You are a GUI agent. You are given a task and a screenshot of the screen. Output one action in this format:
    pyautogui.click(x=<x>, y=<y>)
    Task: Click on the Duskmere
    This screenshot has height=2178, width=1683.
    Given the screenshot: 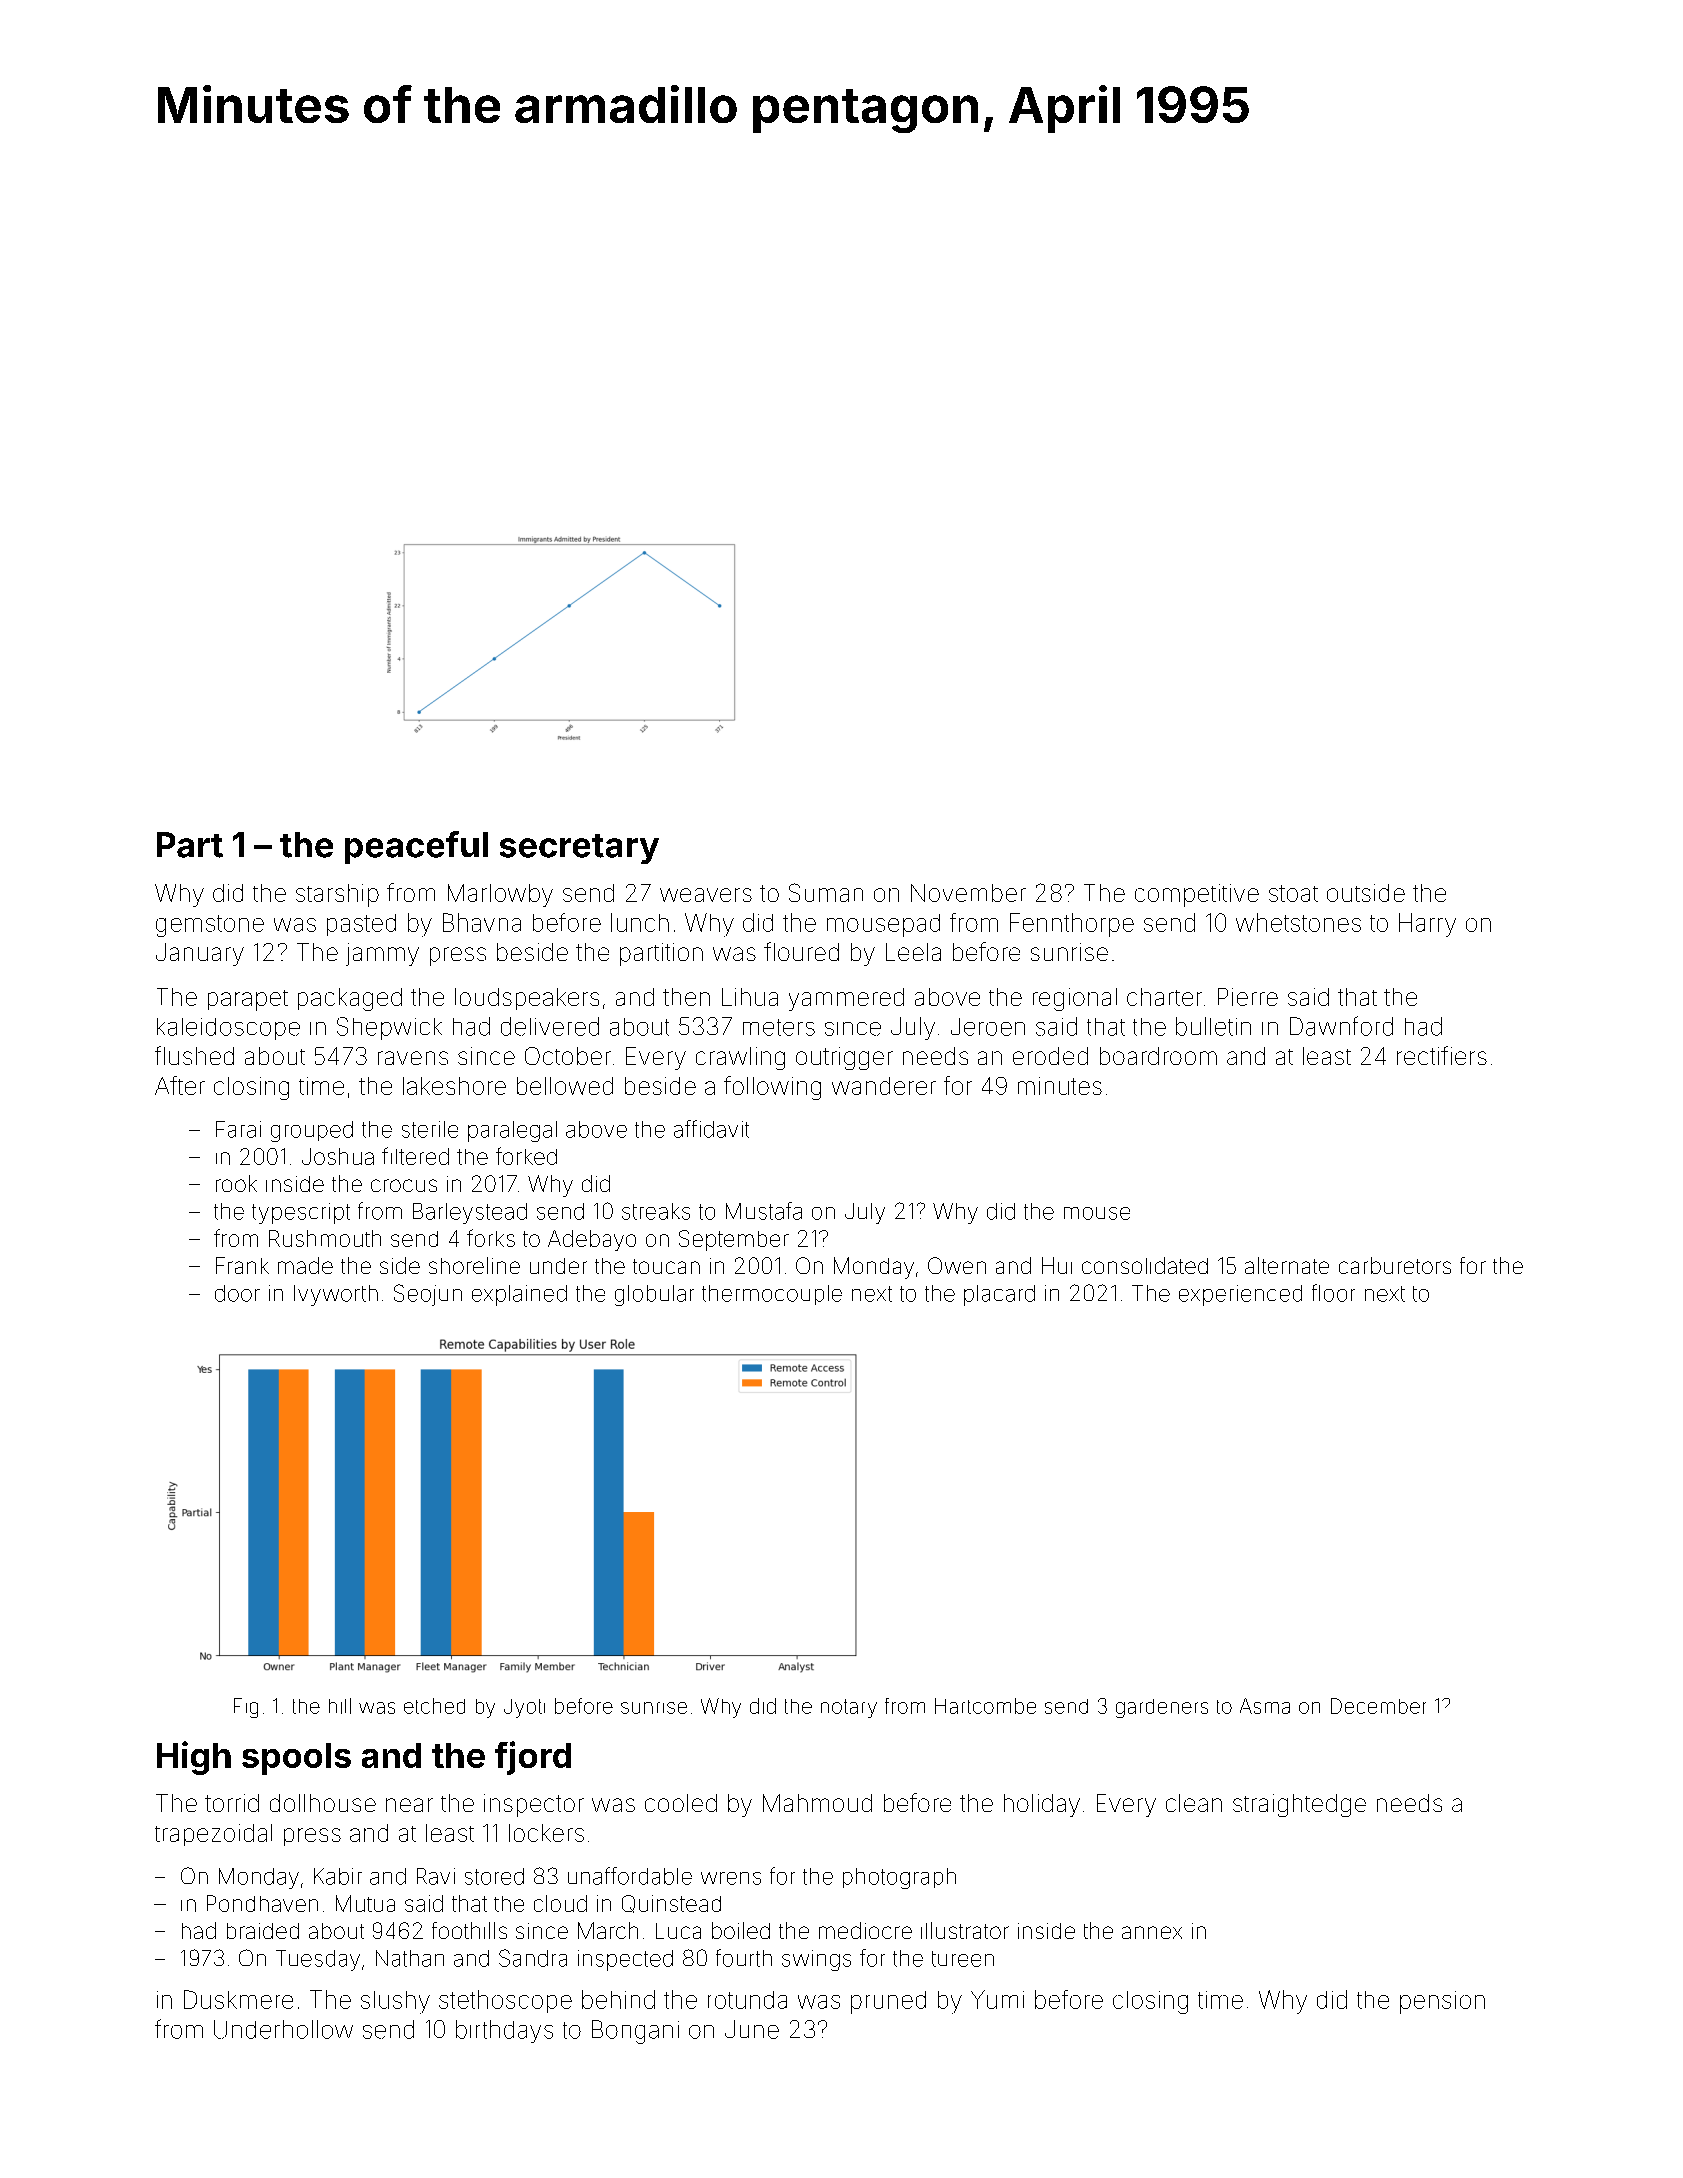 What is the action you would take?
    pyautogui.click(x=238, y=1999)
